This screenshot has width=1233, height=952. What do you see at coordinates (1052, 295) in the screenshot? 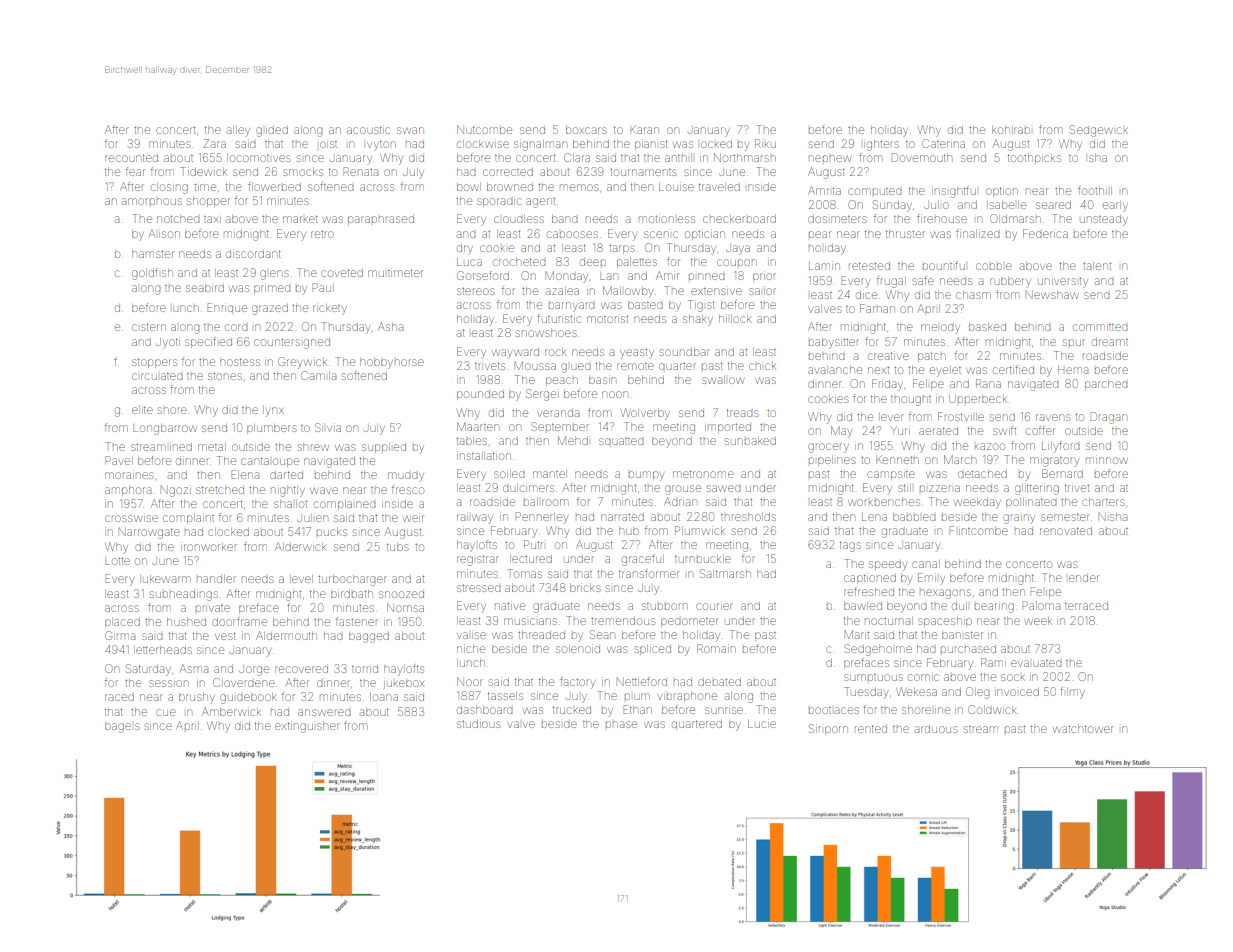
I see `Newshaw` at bounding box center [1052, 295].
